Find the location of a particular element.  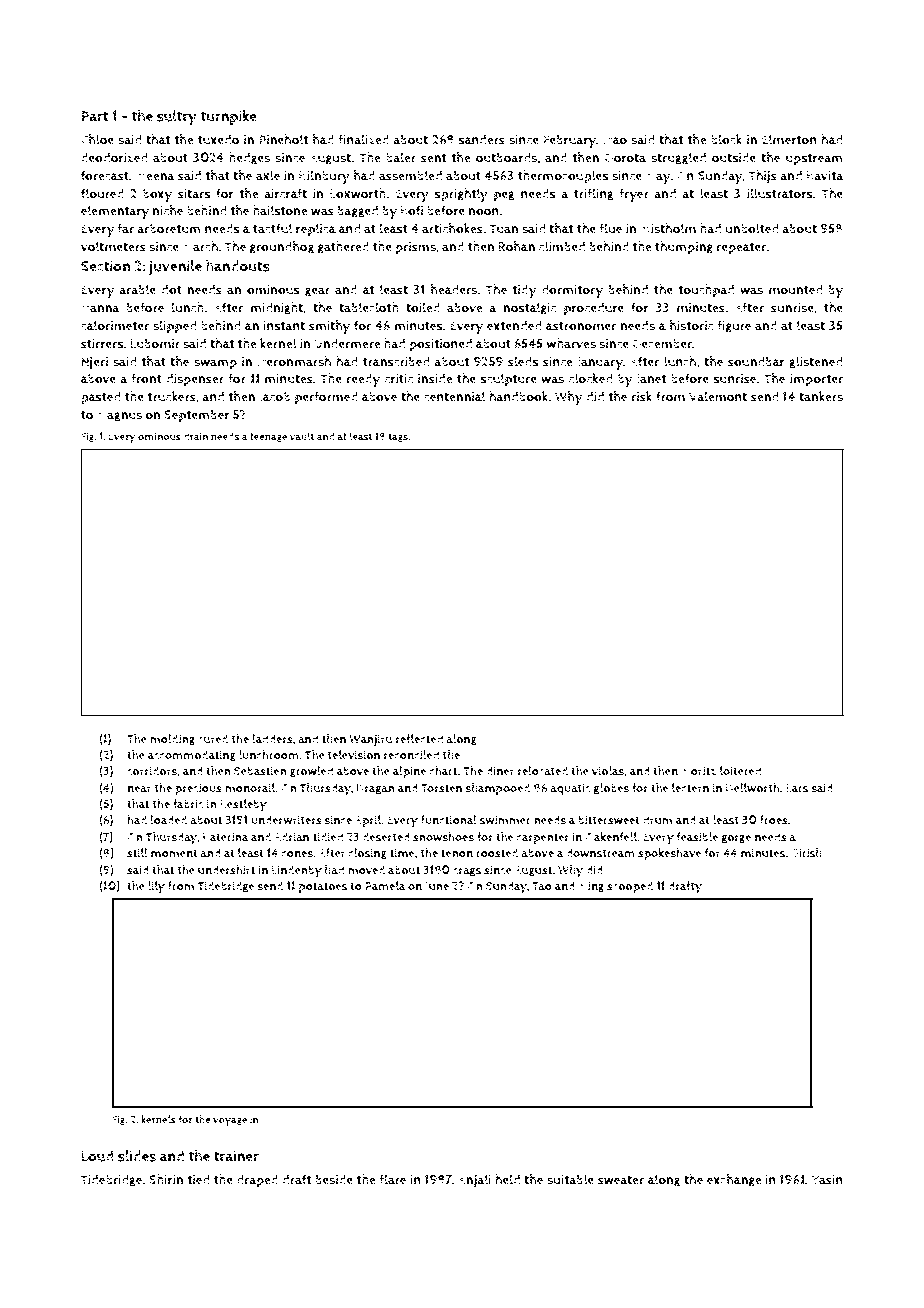

risk is located at coordinates (641, 396).
